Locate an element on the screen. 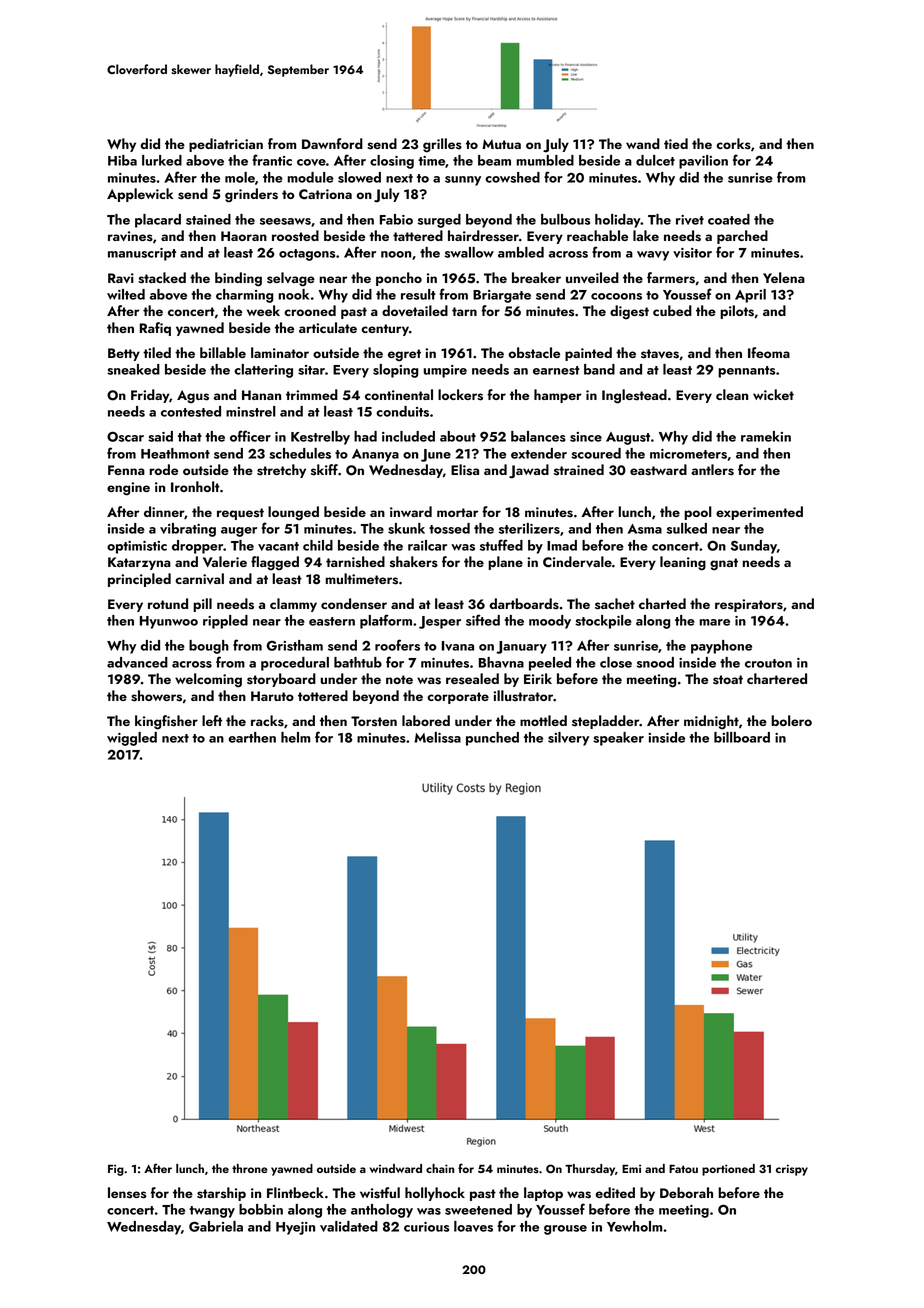 The image size is (924, 1308). crispy is located at coordinates (792, 1170).
